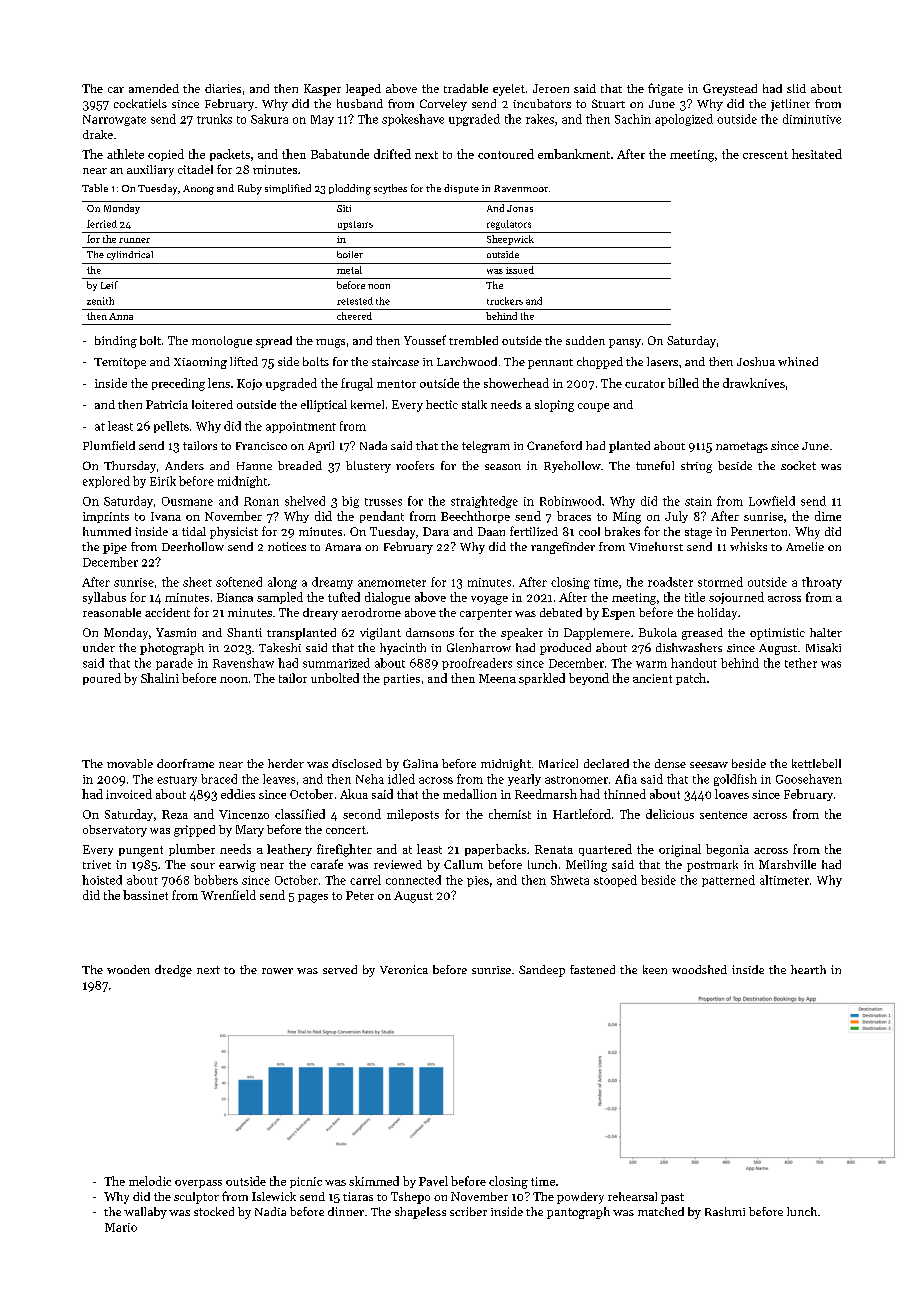  Describe the element at coordinates (114, 120) in the screenshot. I see `Narrowgate` at that location.
